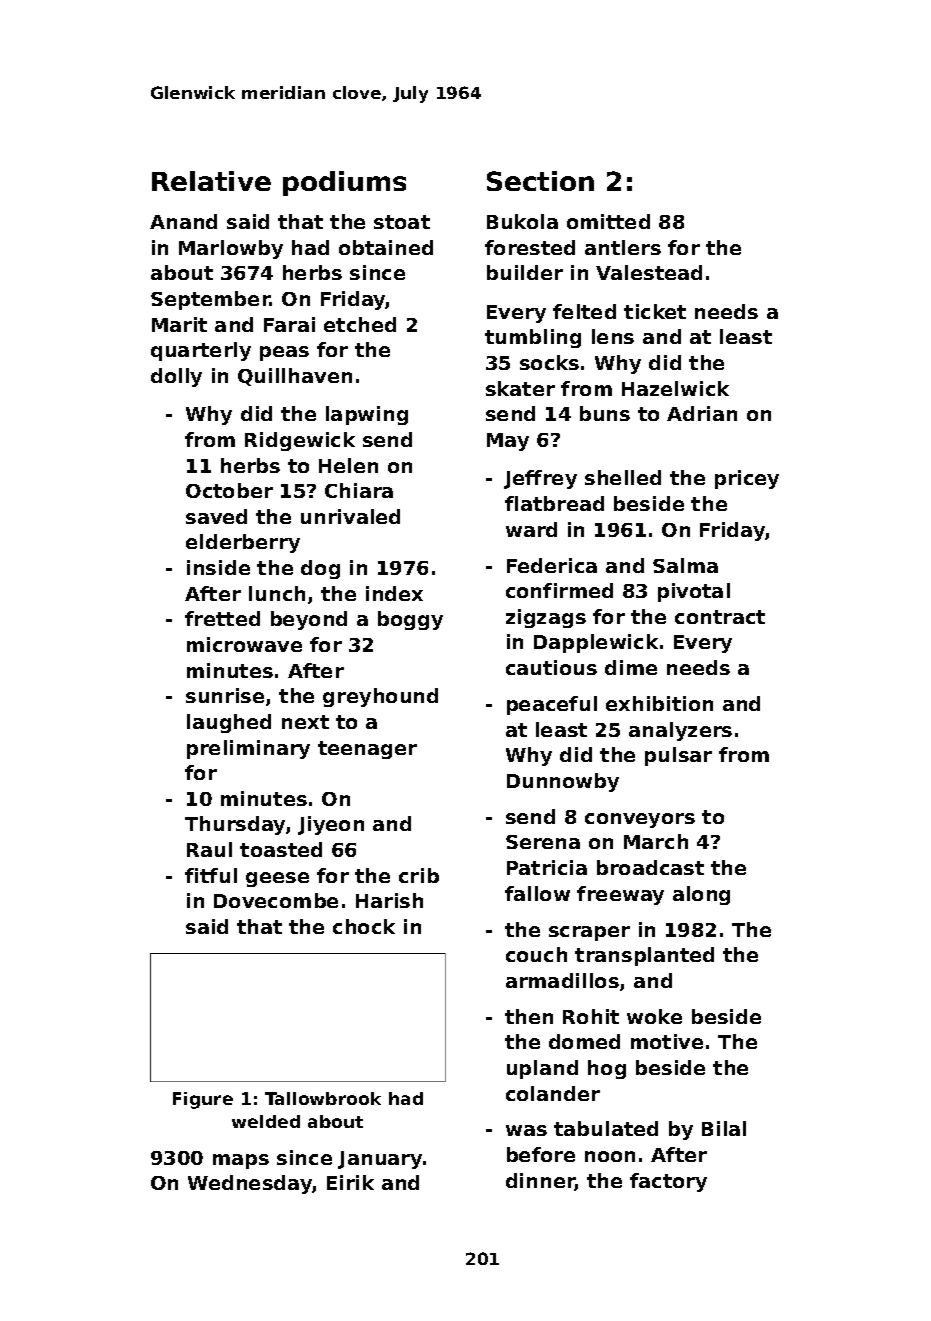 The width and height of the screenshot is (931, 1321). I want to click on contract, so click(720, 617).
